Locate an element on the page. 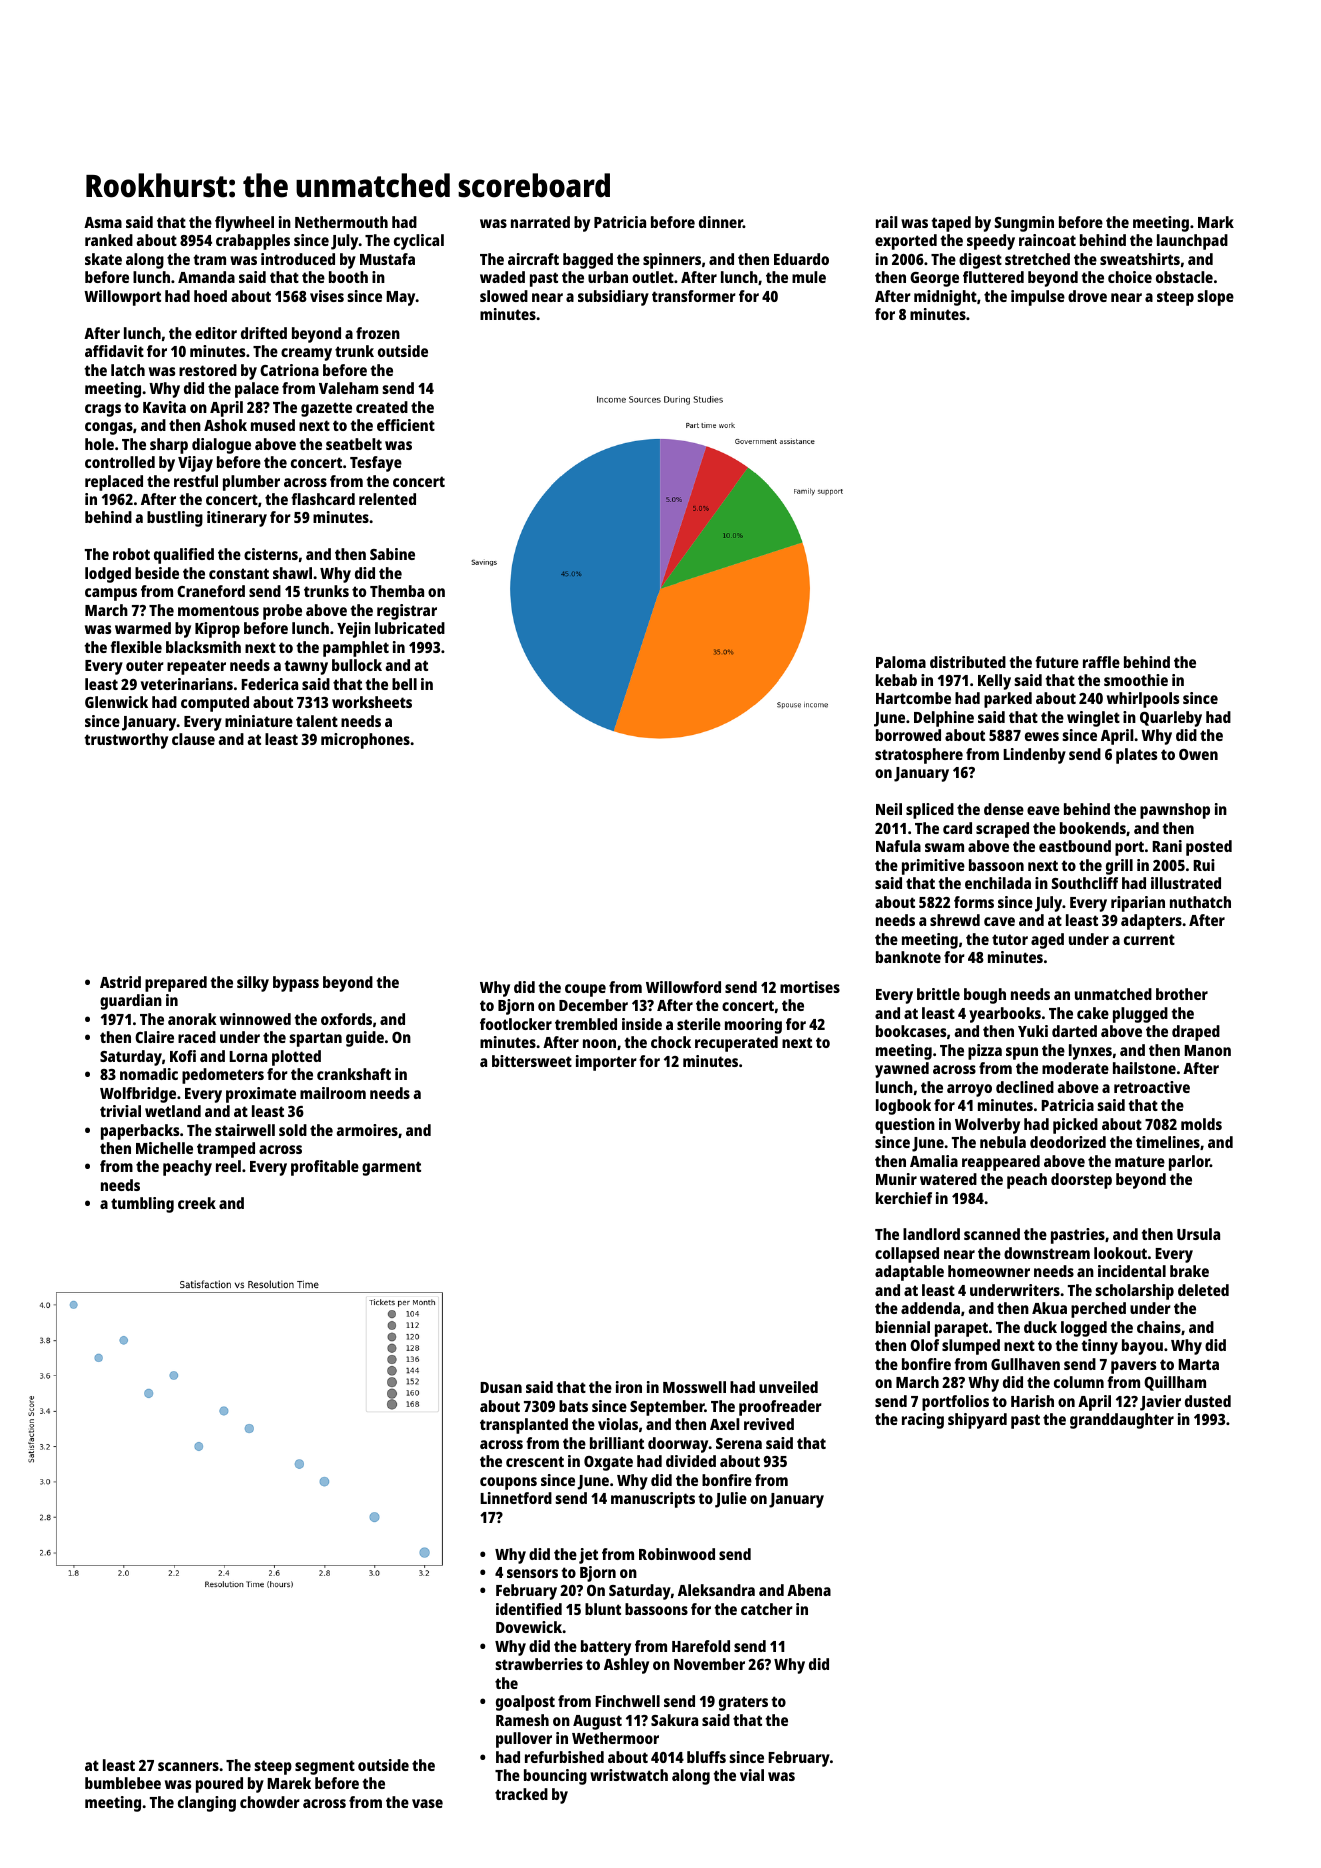 The image size is (1321, 1868). iron is located at coordinates (629, 1387).
